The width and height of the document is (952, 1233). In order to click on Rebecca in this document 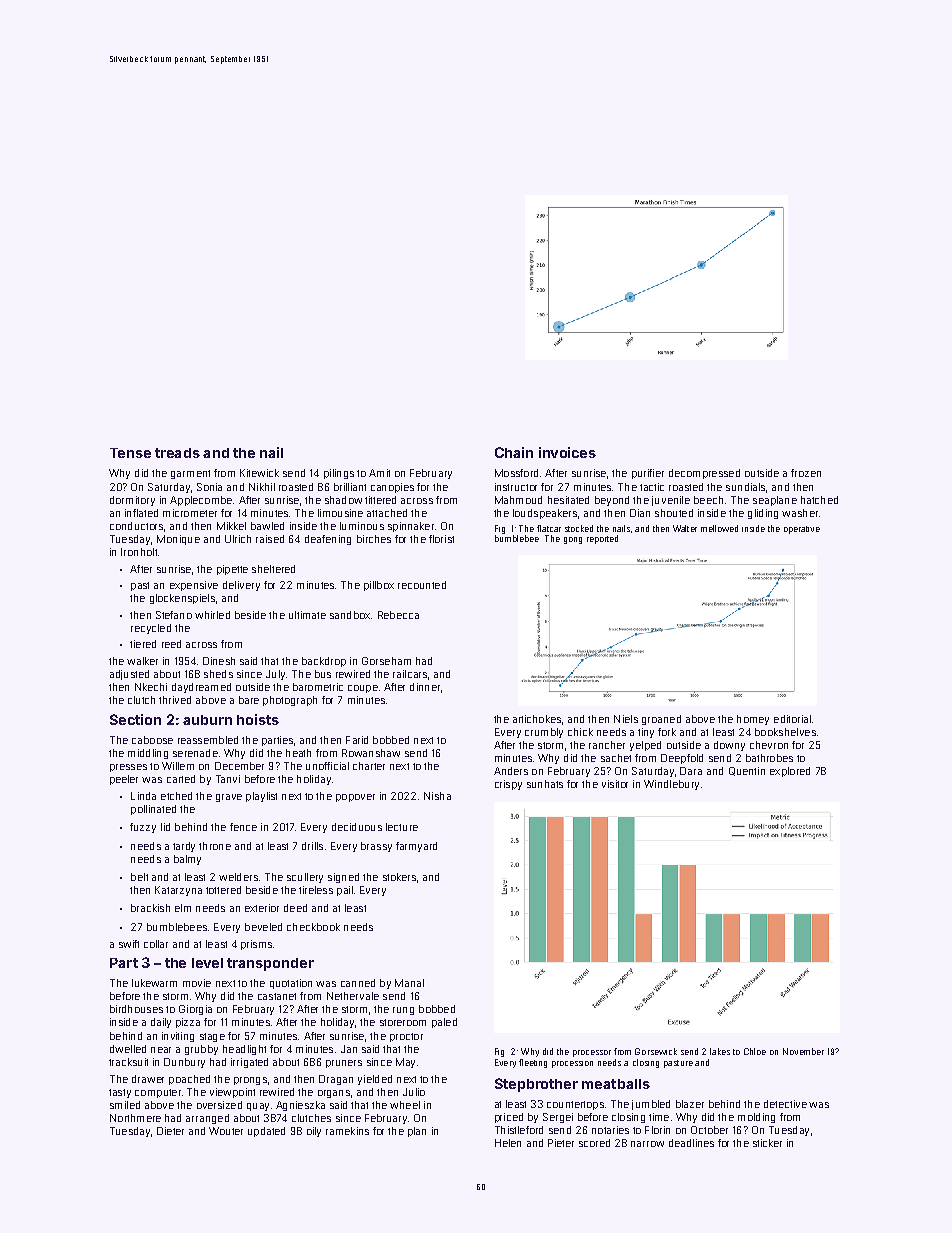, I will do `click(398, 615)`.
